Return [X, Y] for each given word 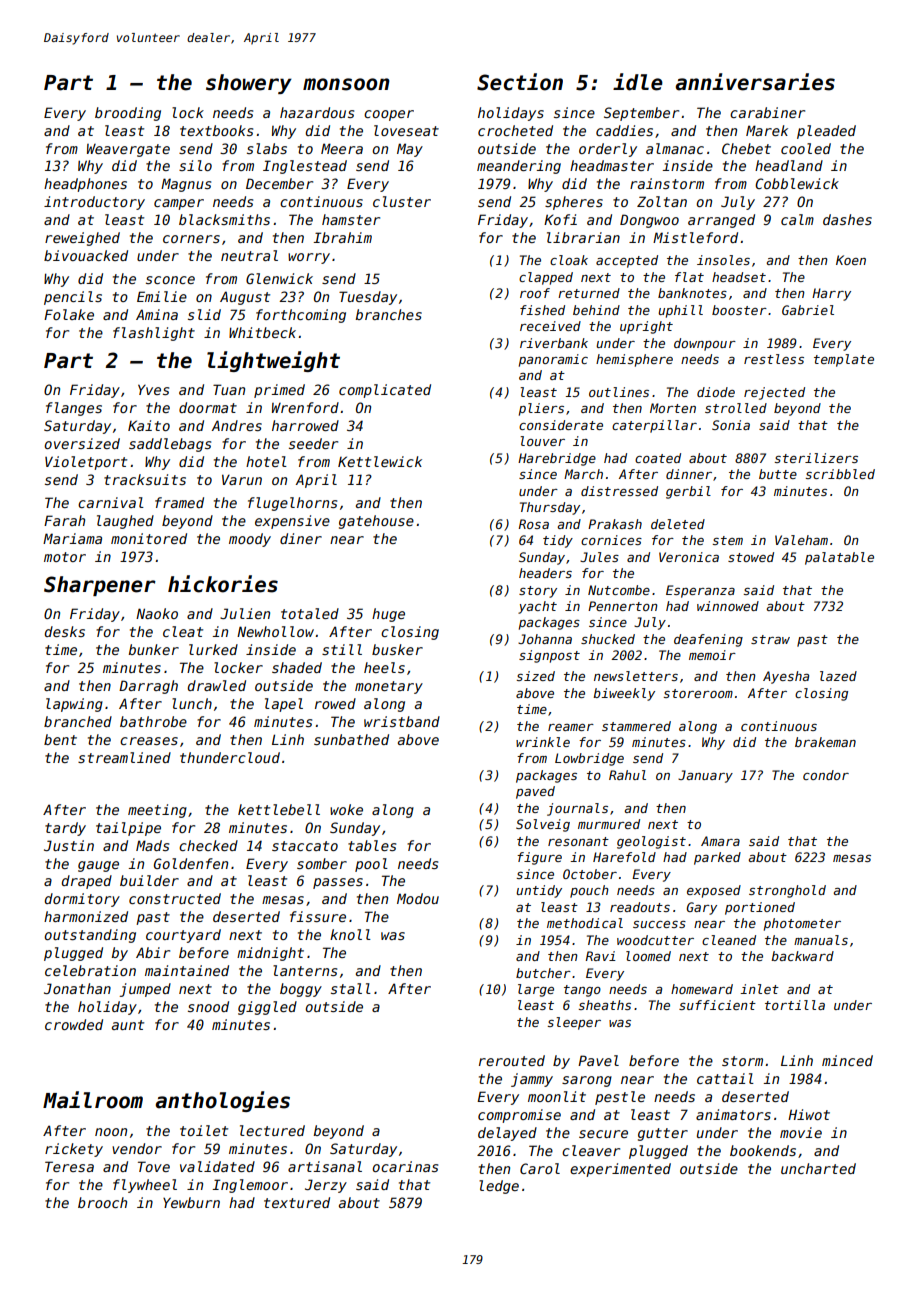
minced [847, 1060]
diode [716, 392]
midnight [270, 954]
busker [397, 649]
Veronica [689, 557]
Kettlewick [380, 461]
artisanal [325, 1166]
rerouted [512, 1060]
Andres [237, 425]
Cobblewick [797, 183]
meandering [519, 167]
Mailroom [93, 1100]
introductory [94, 203]
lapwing [74, 705]
